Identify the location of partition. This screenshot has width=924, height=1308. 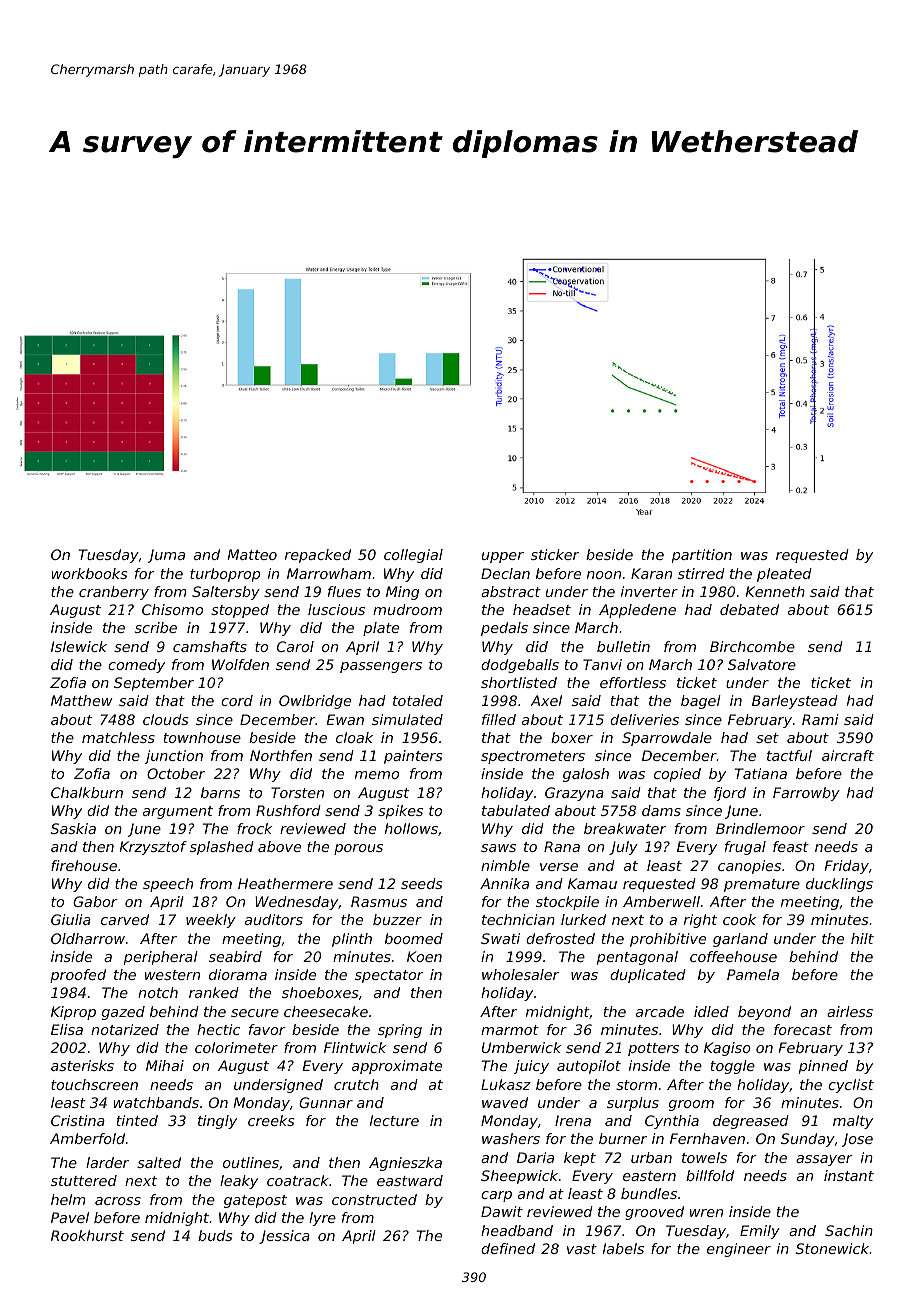
(702, 556).
